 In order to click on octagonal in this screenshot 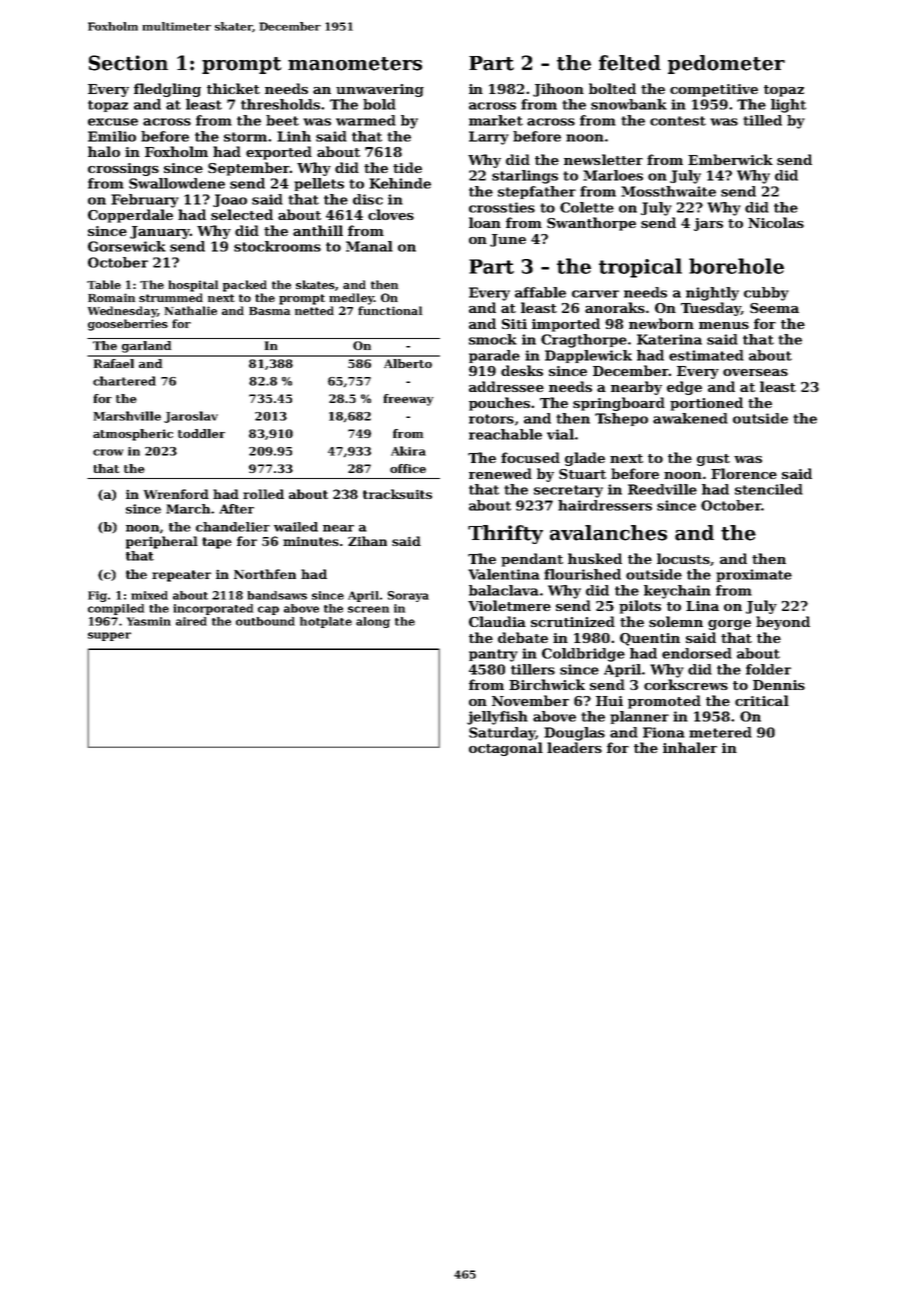, I will do `click(506, 749)`.
